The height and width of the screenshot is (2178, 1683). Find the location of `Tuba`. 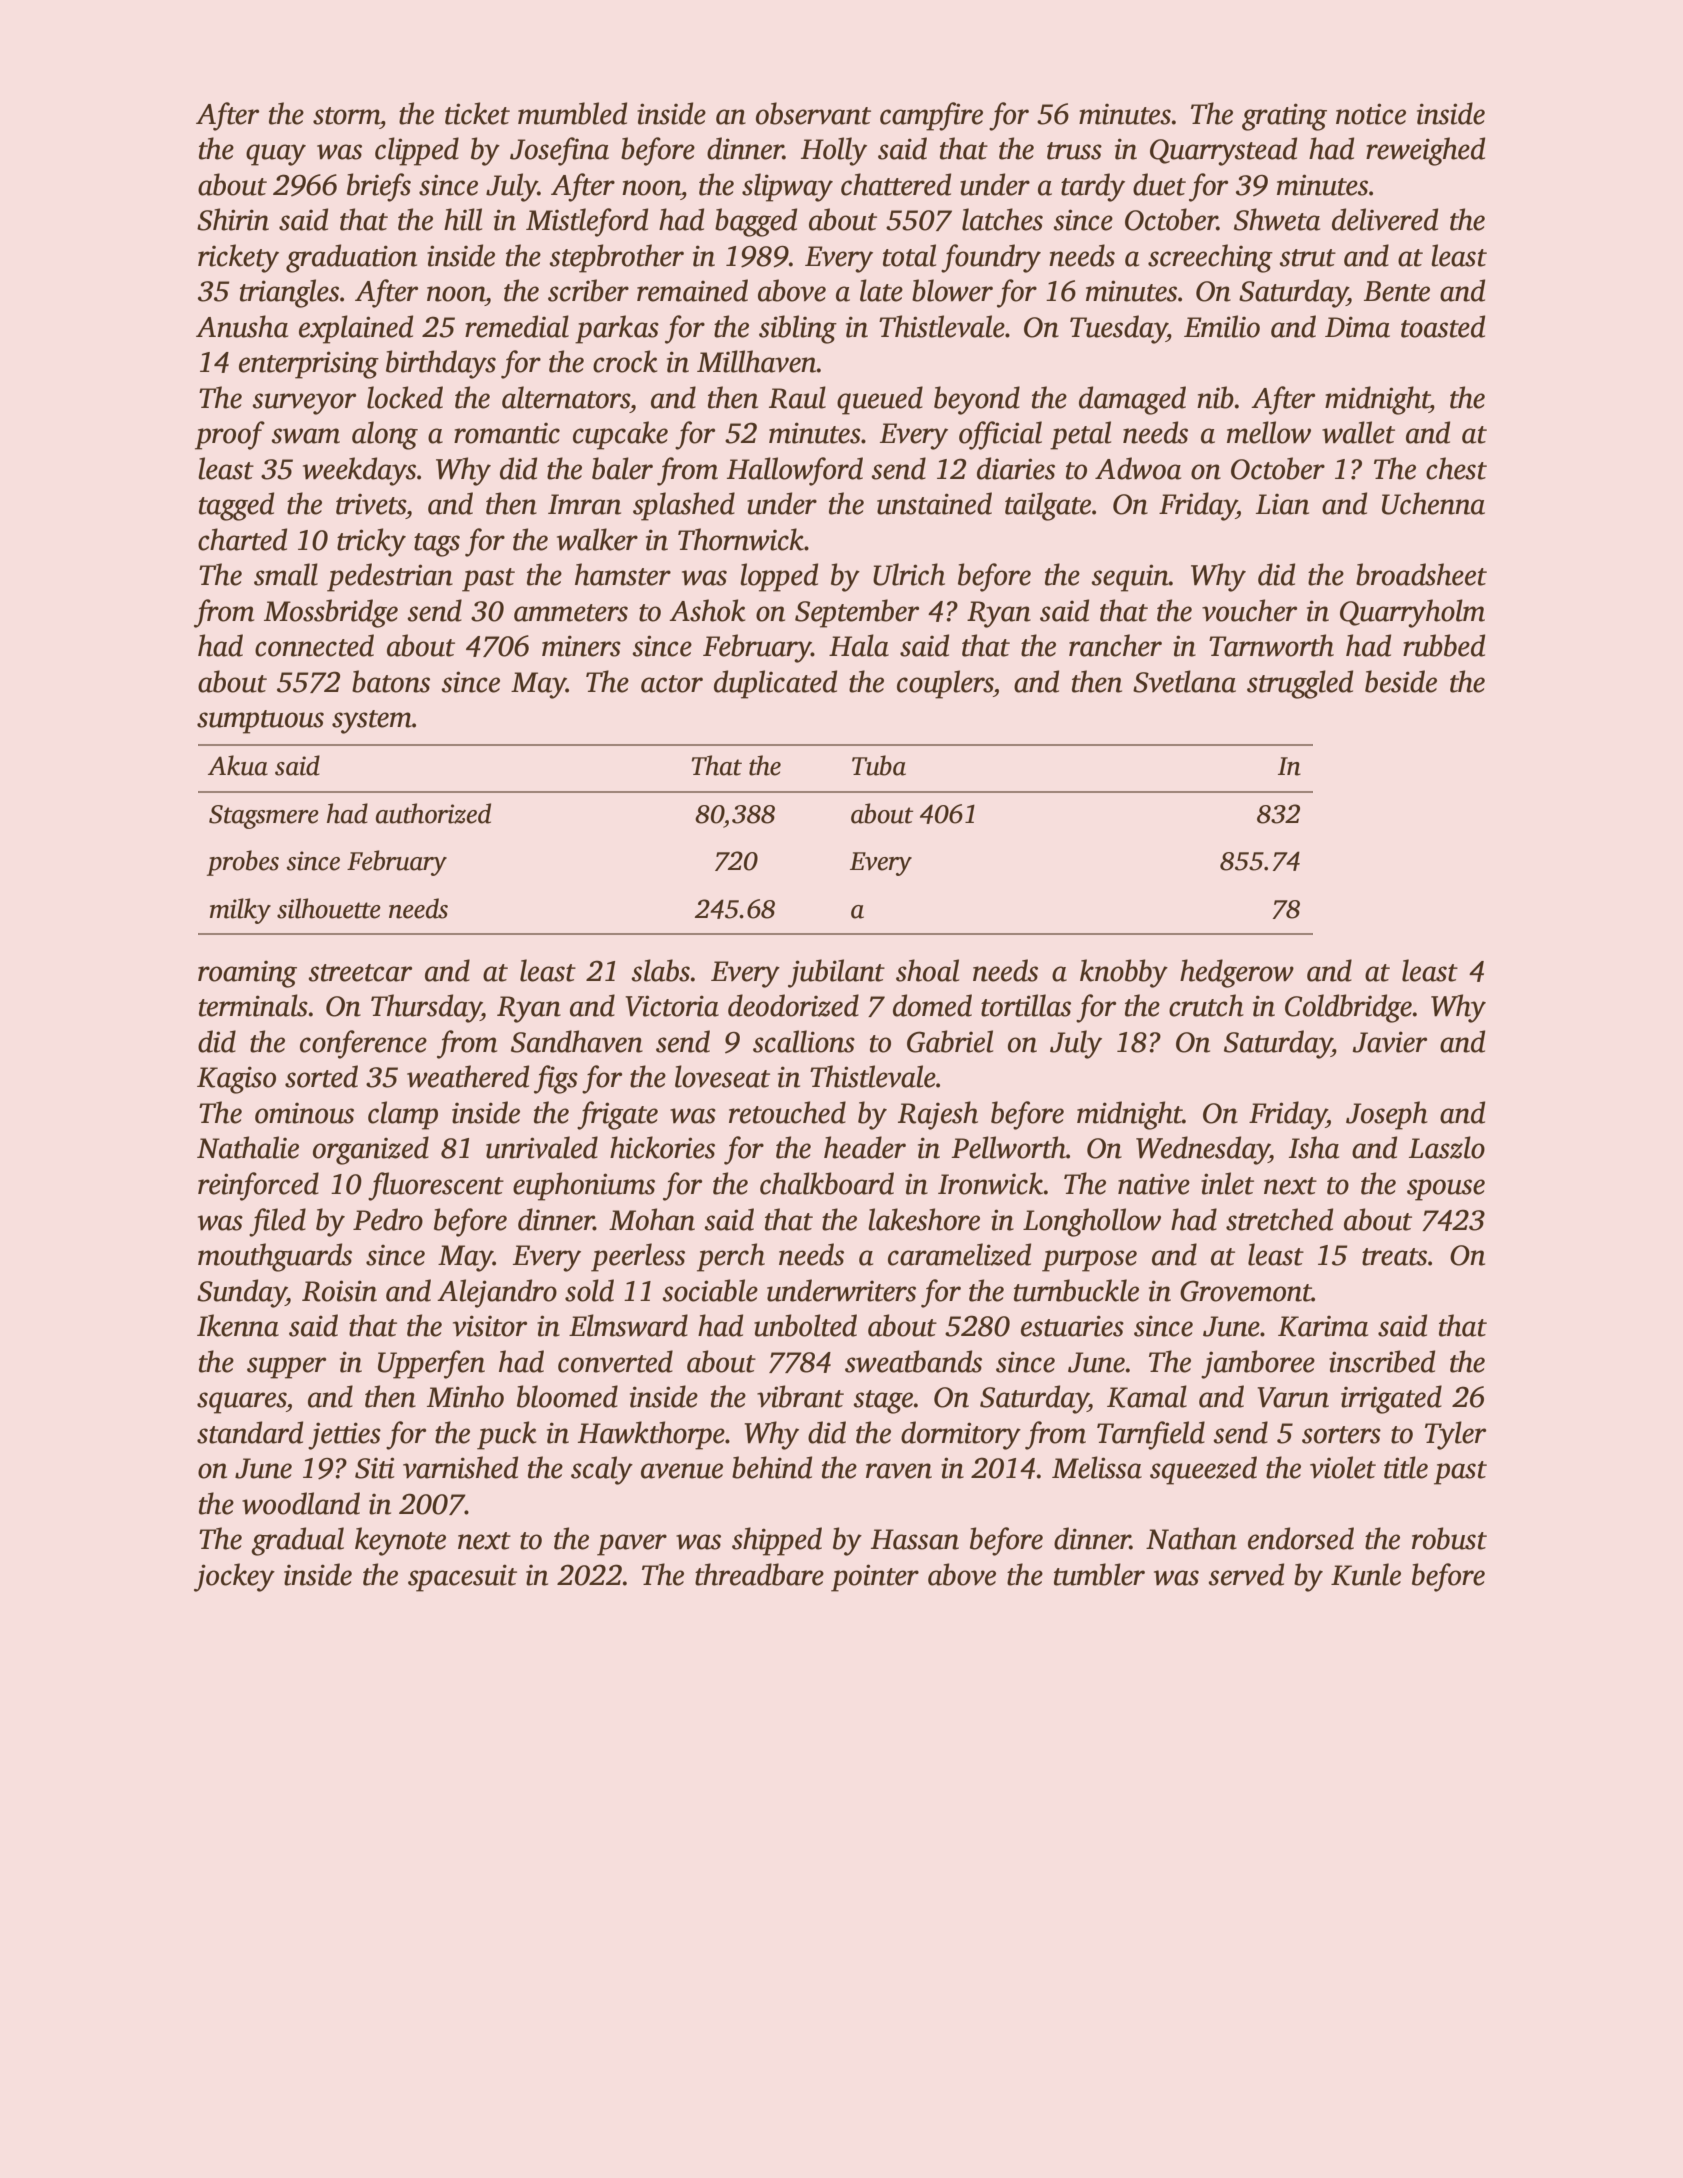

Tuba is located at coordinates (879, 765).
